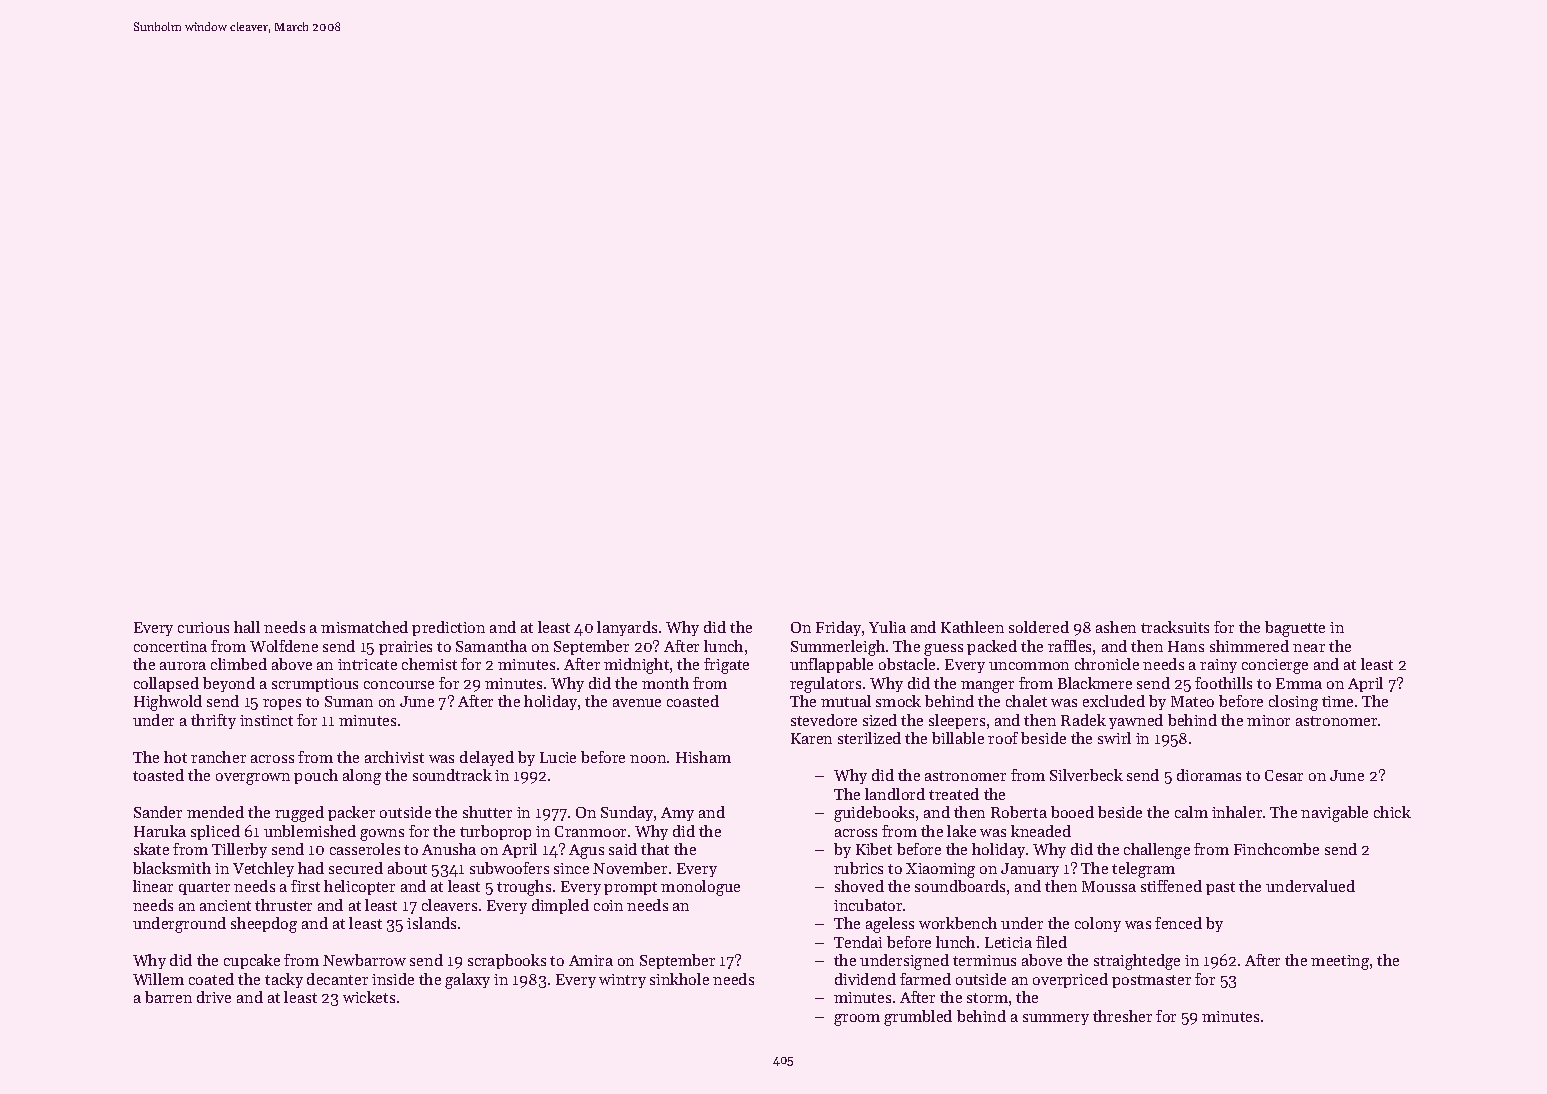 The height and width of the document is (1094, 1547). I want to click on ageless, so click(890, 925).
